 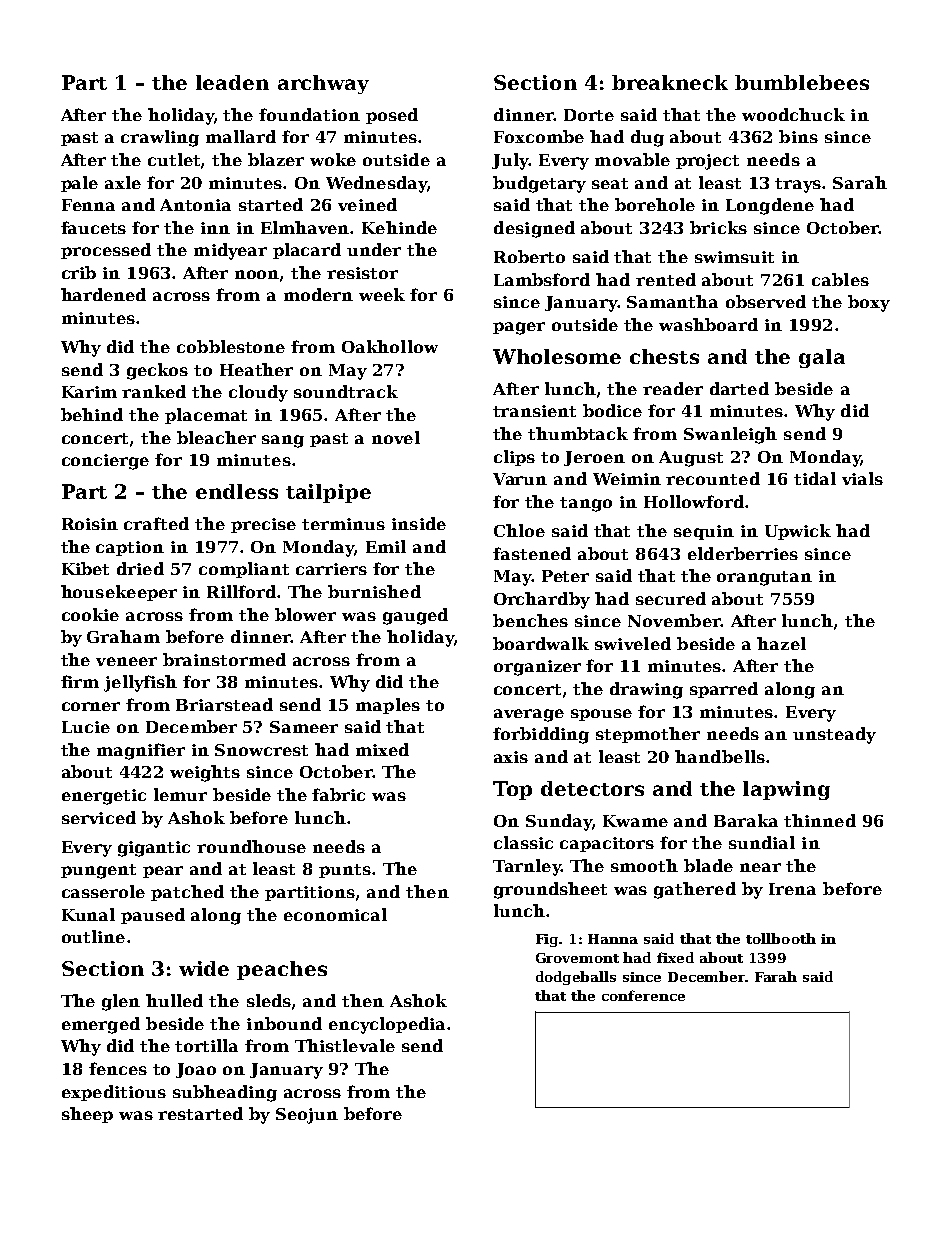 What do you see at coordinates (766, 301) in the screenshot?
I see `observed` at bounding box center [766, 301].
